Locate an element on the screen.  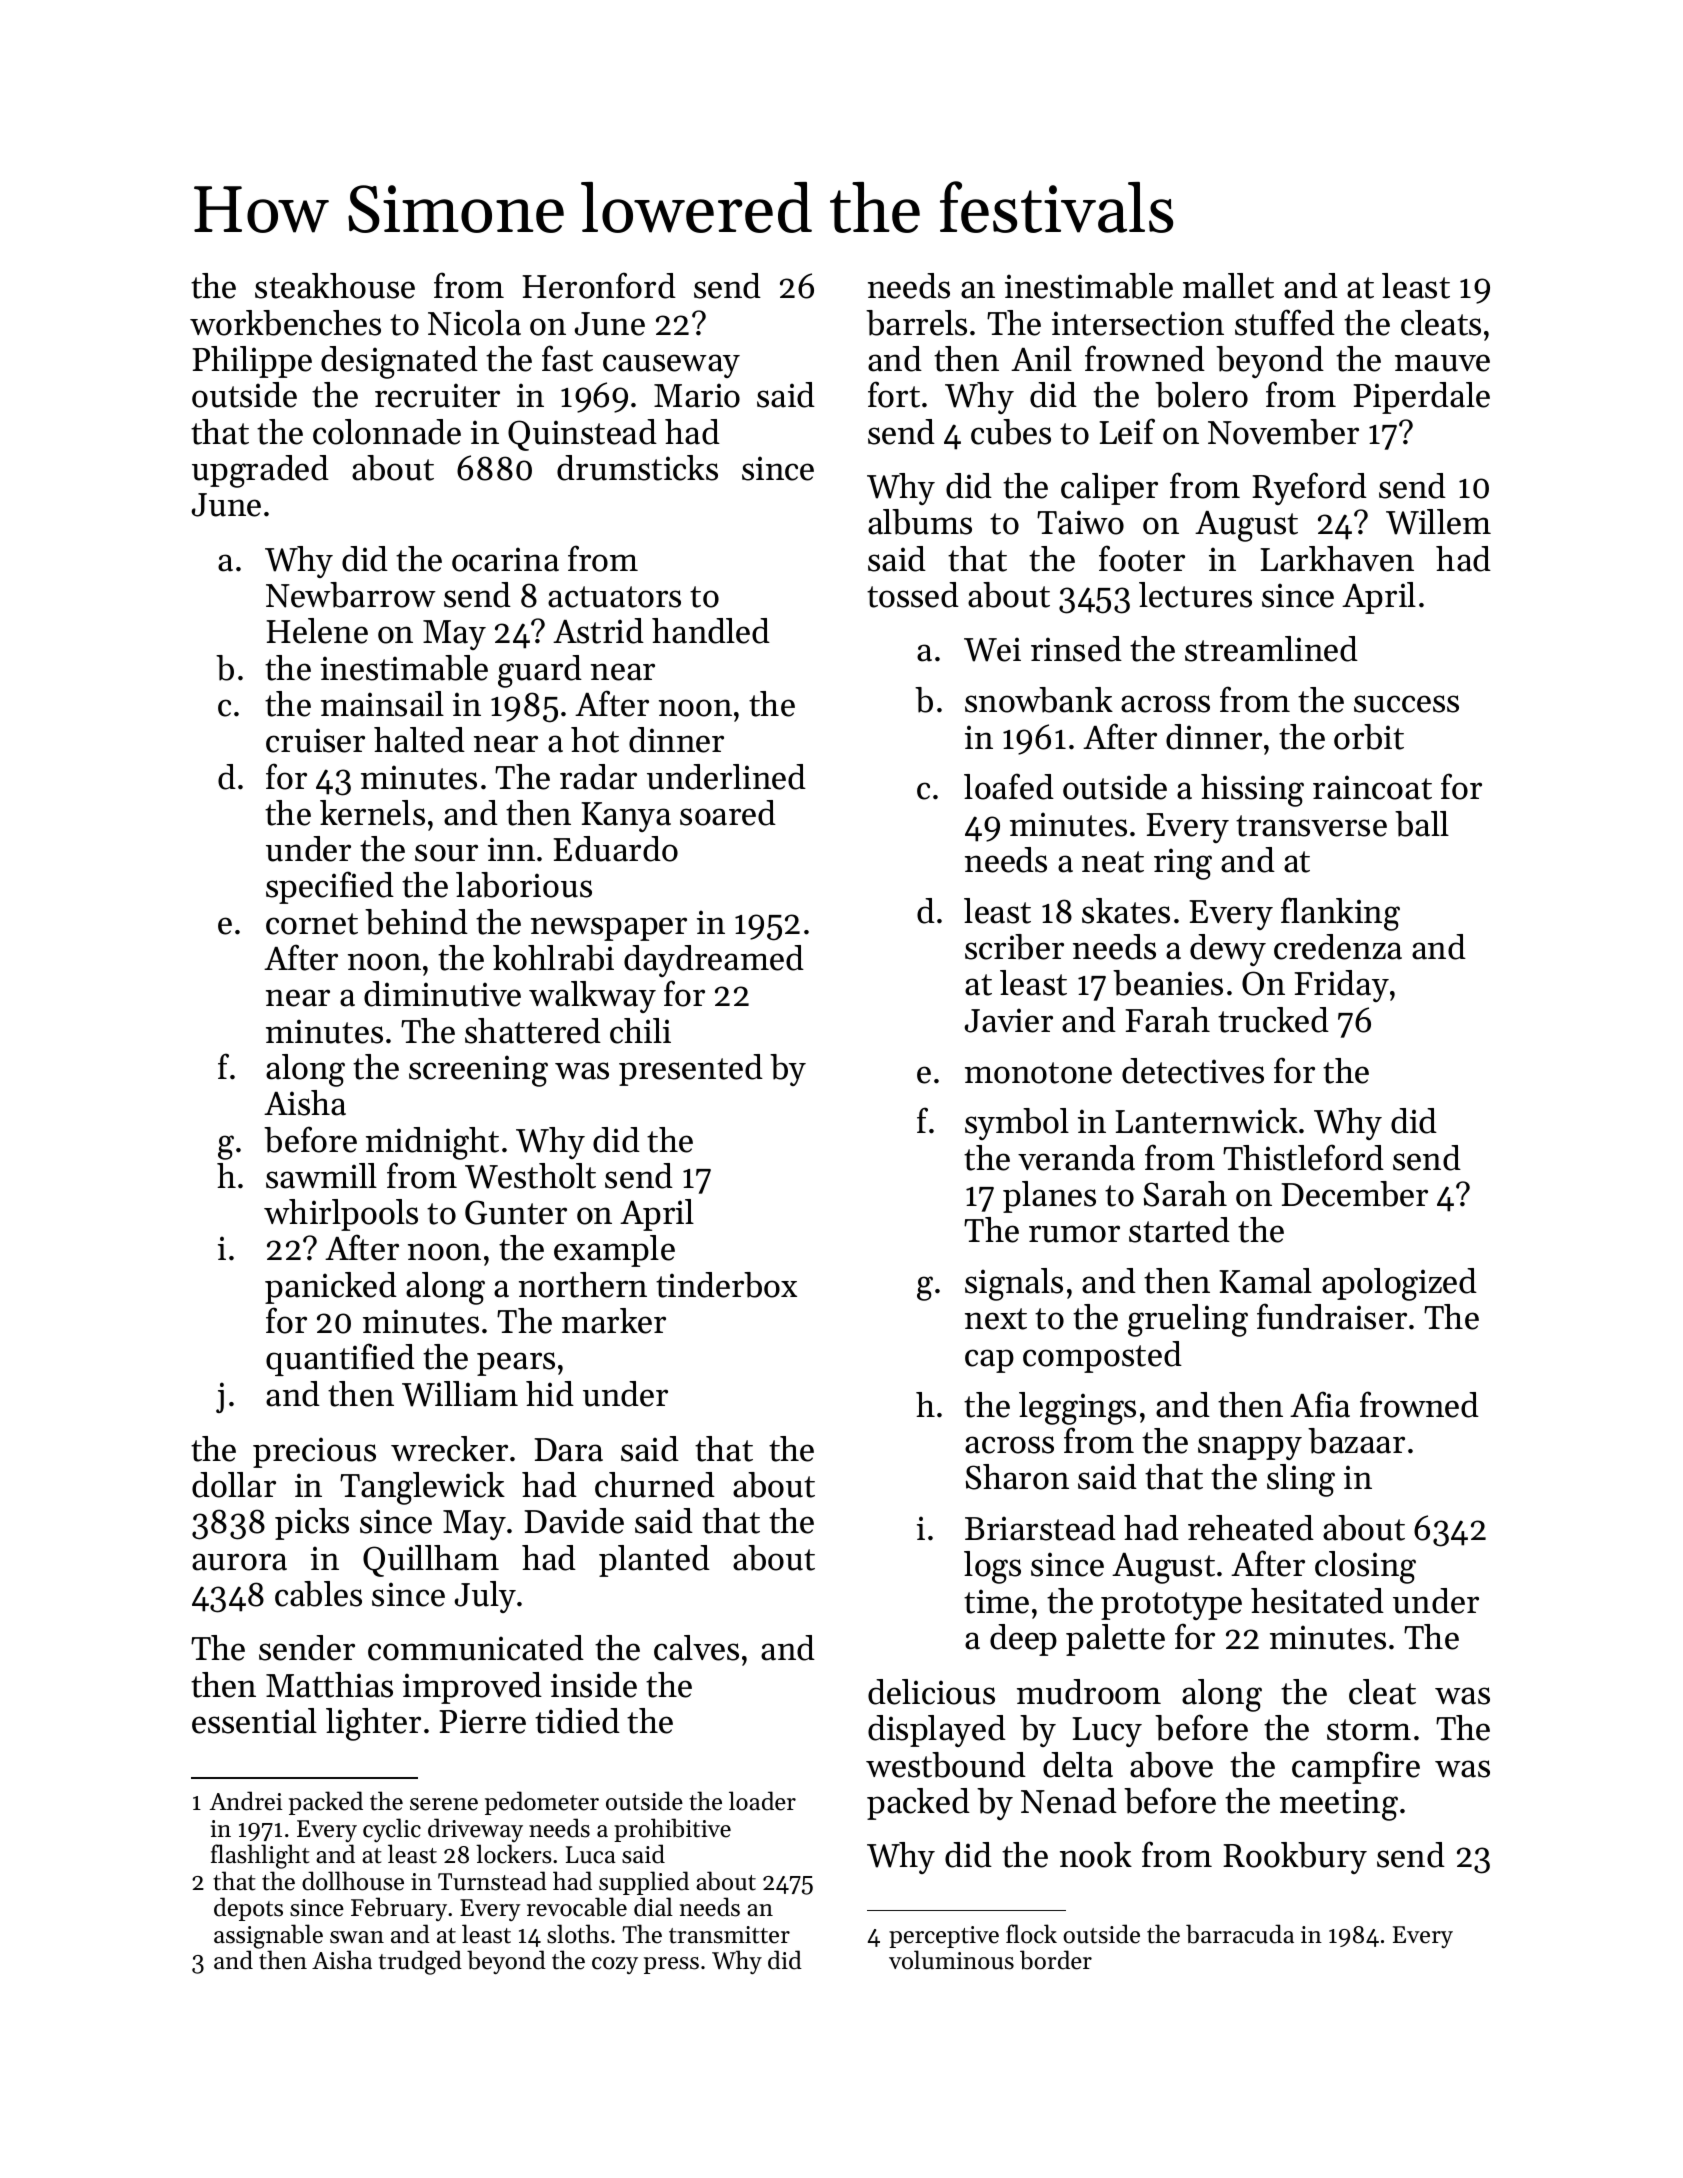
stuffed is located at coordinates (1285, 322).
